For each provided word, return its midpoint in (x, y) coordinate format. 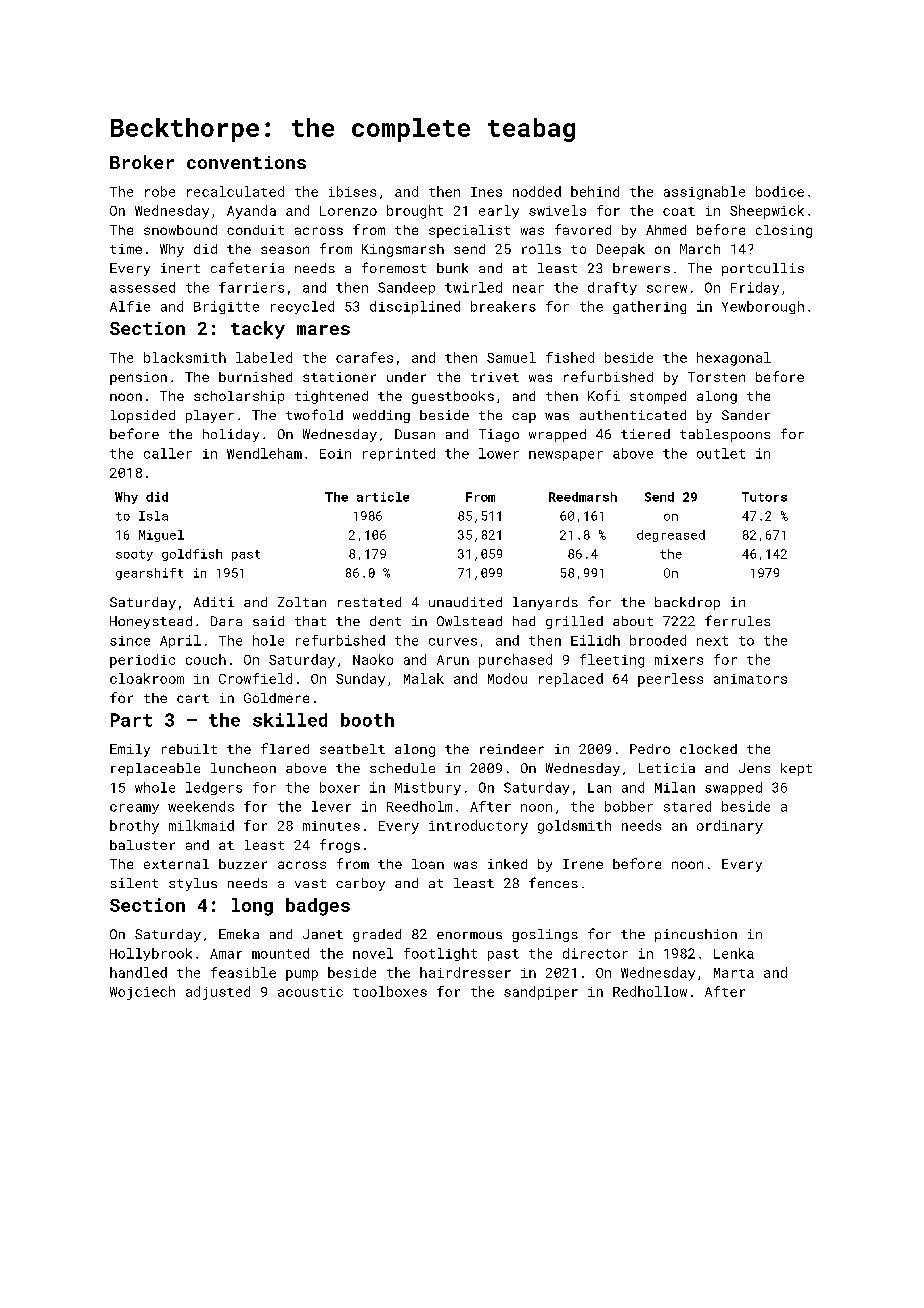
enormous (469, 935)
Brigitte (226, 307)
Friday (755, 288)
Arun (453, 660)
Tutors (764, 497)
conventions (246, 162)
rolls (541, 249)
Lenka (734, 953)
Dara (226, 621)
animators (750, 679)
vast (310, 883)
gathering (649, 307)
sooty (134, 555)
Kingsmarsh (403, 250)
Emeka (239, 934)
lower (499, 453)
